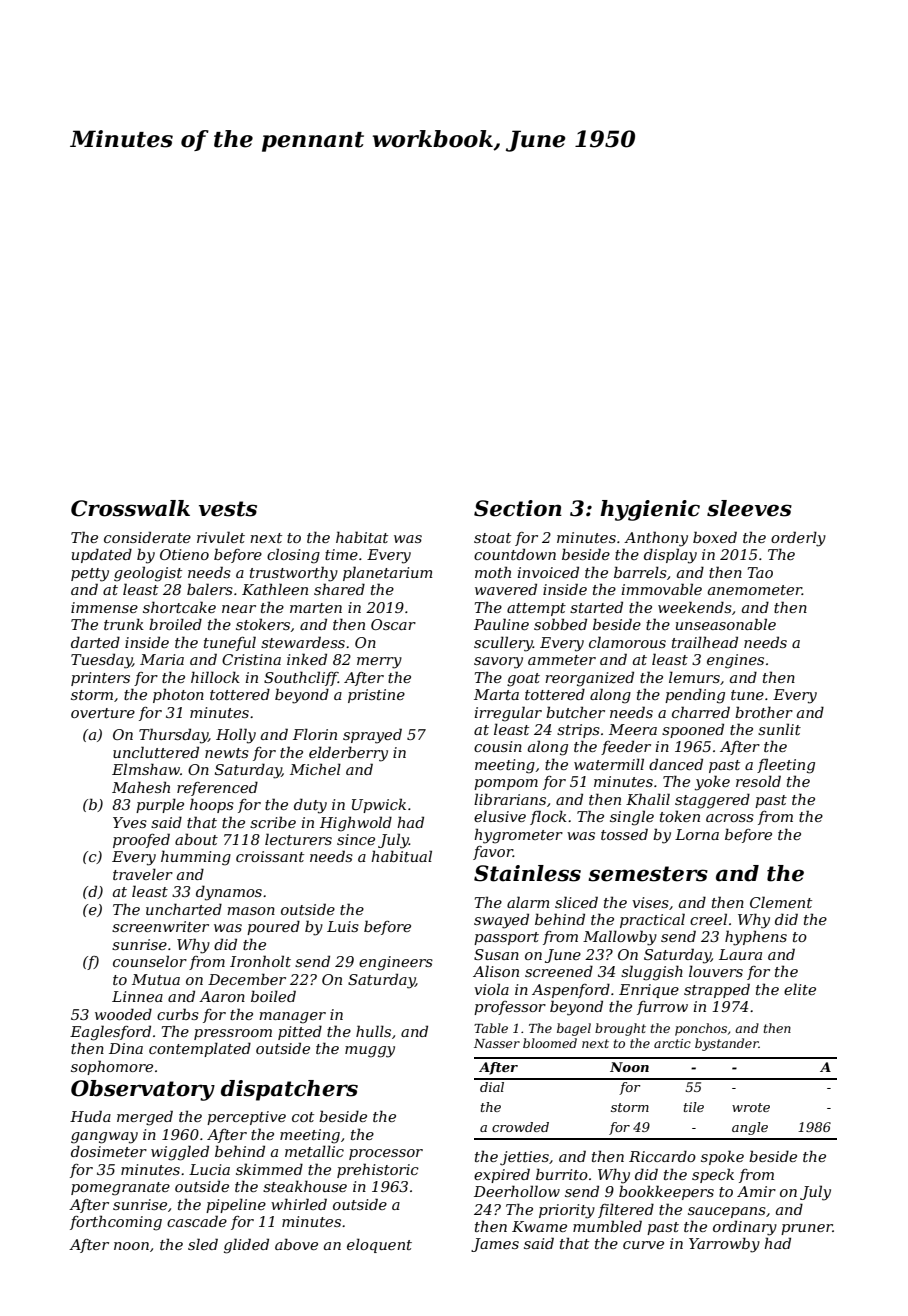 The width and height of the screenshot is (908, 1316). What do you see at coordinates (356, 824) in the screenshot?
I see `Highwold` at bounding box center [356, 824].
